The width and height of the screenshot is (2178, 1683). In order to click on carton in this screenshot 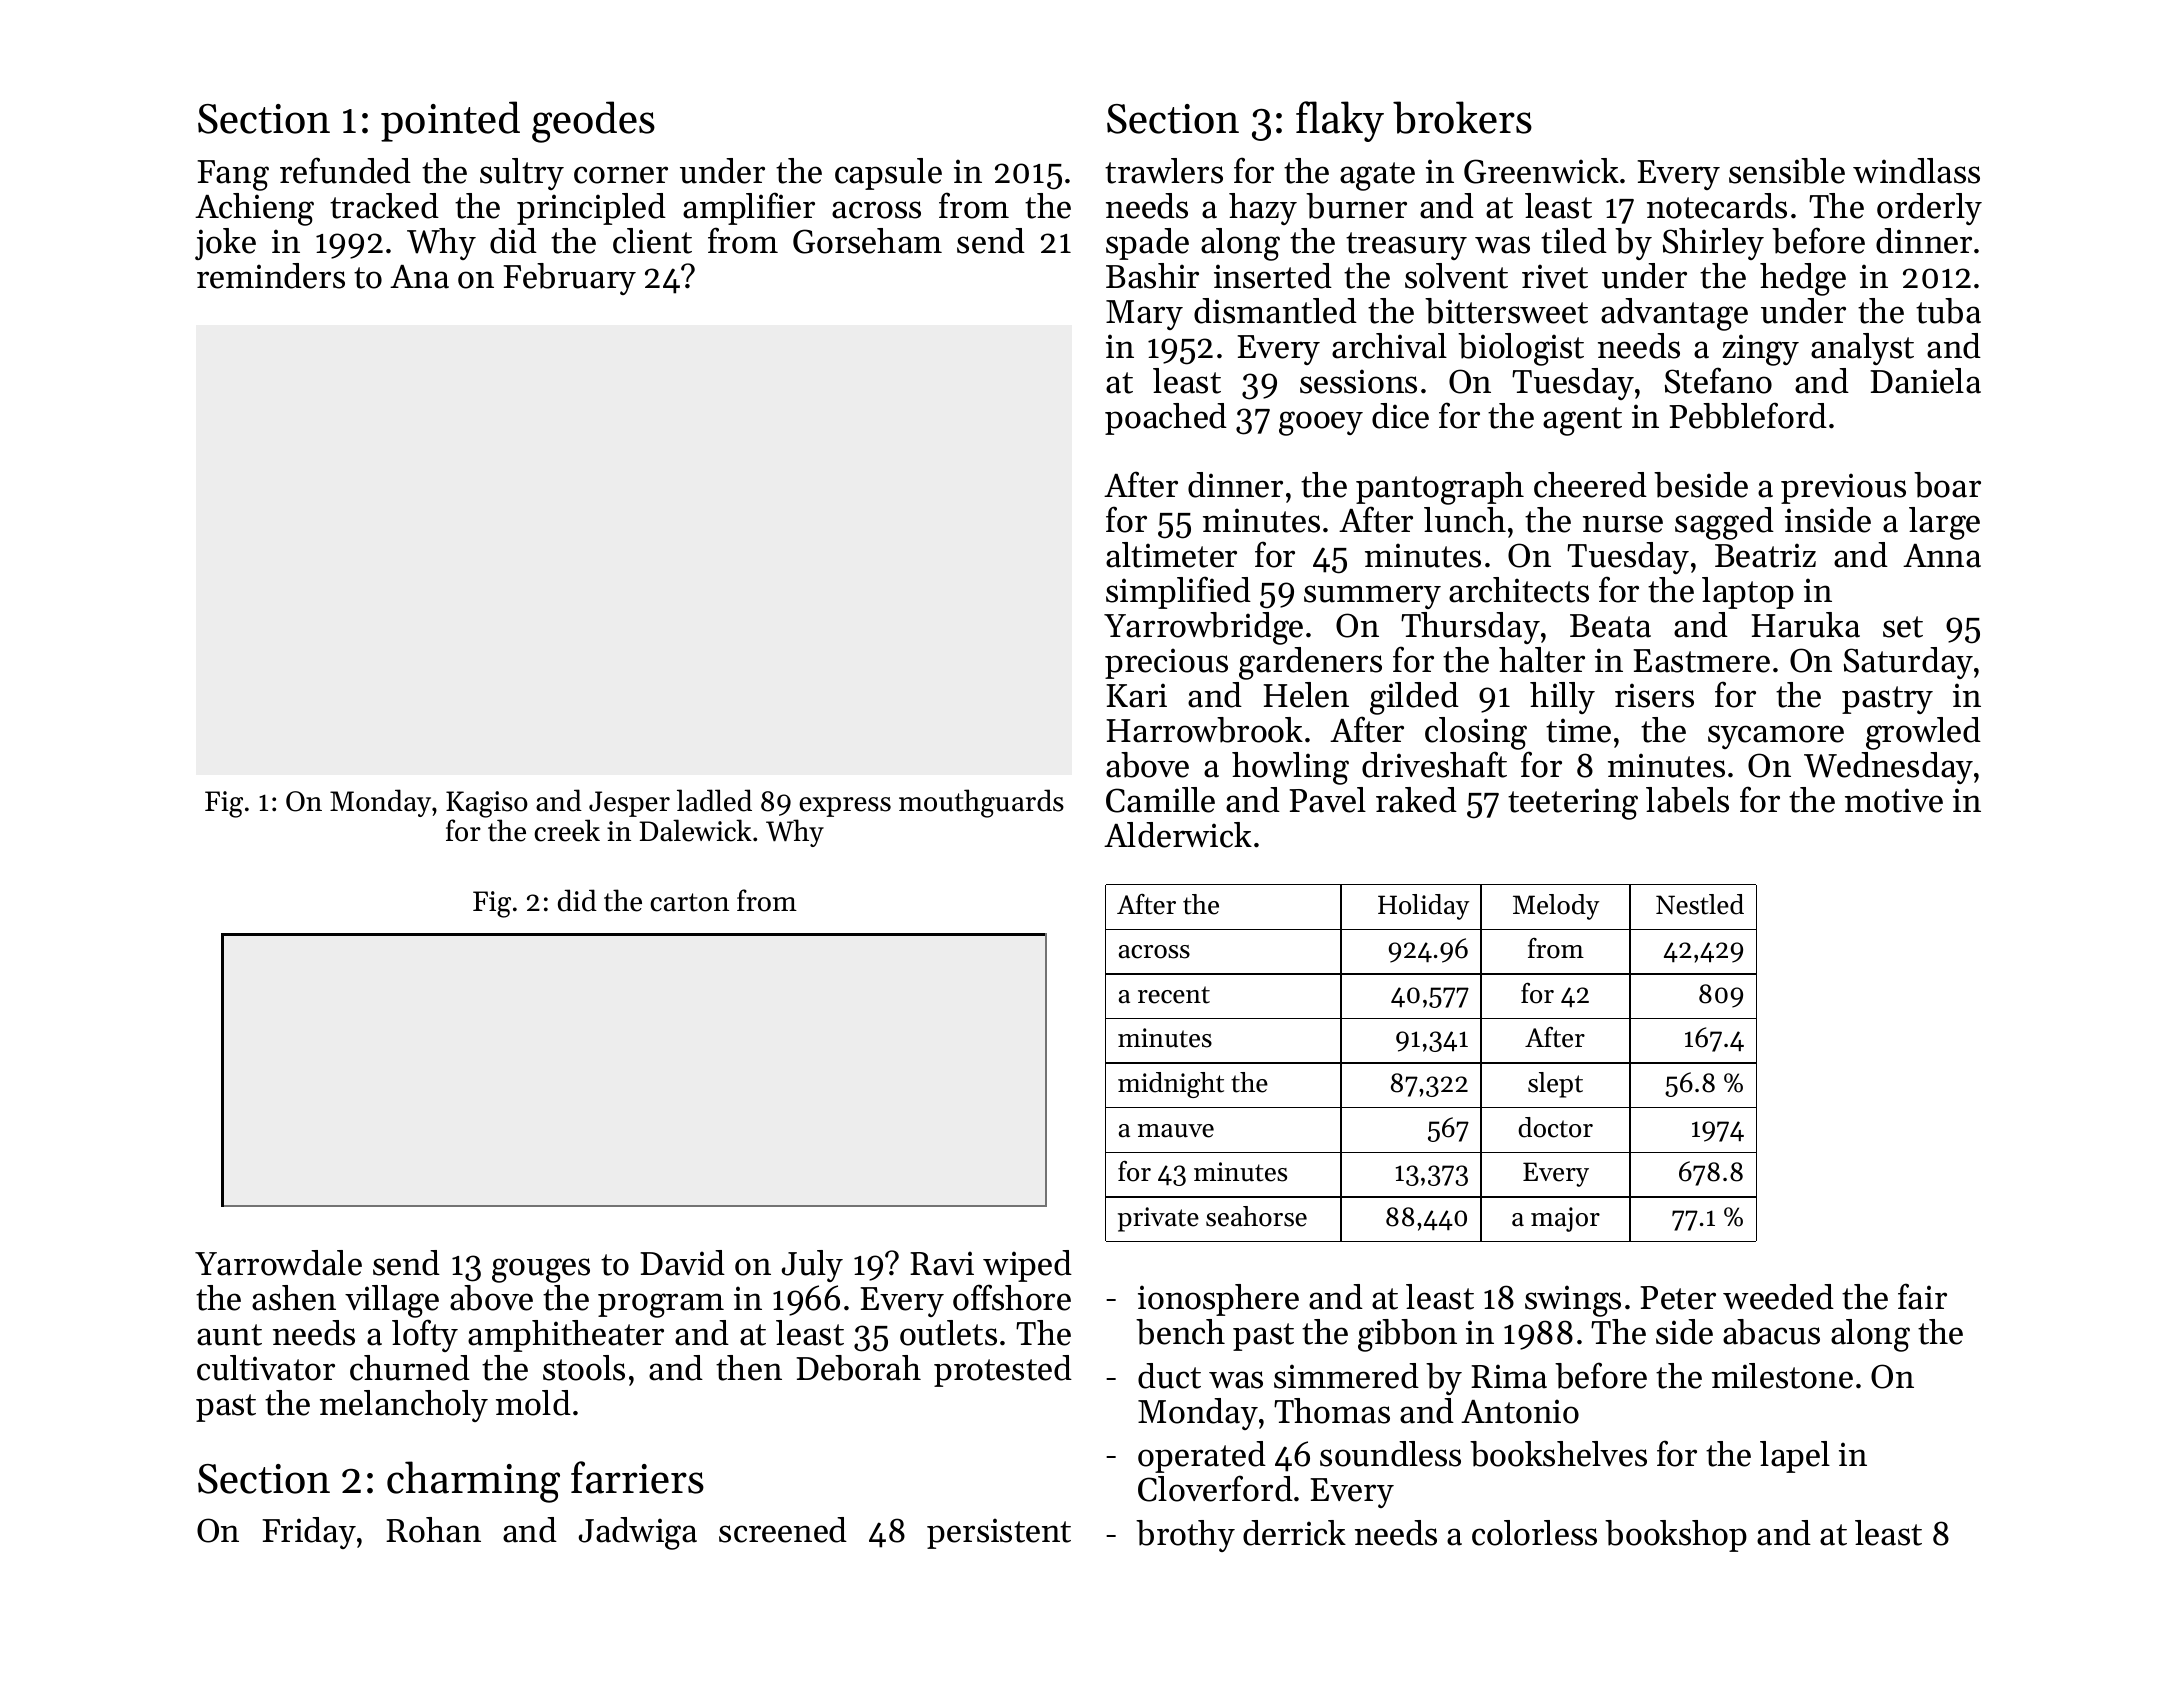, I will do `click(689, 902)`.
